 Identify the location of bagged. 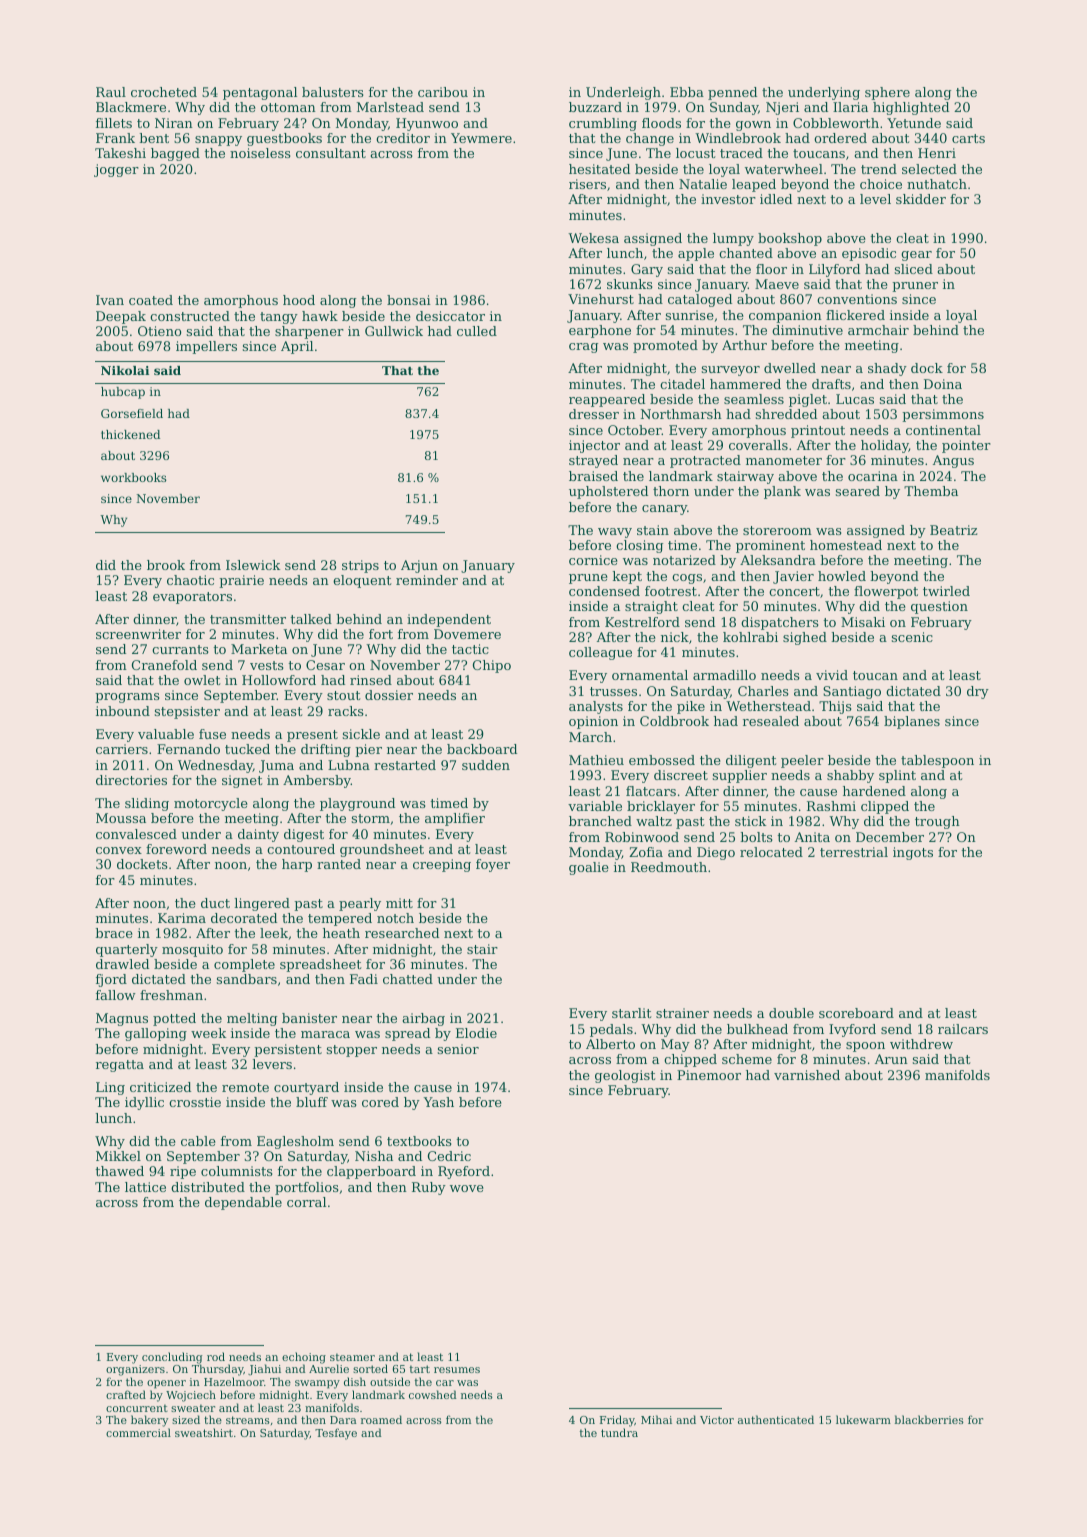
(175, 154).
